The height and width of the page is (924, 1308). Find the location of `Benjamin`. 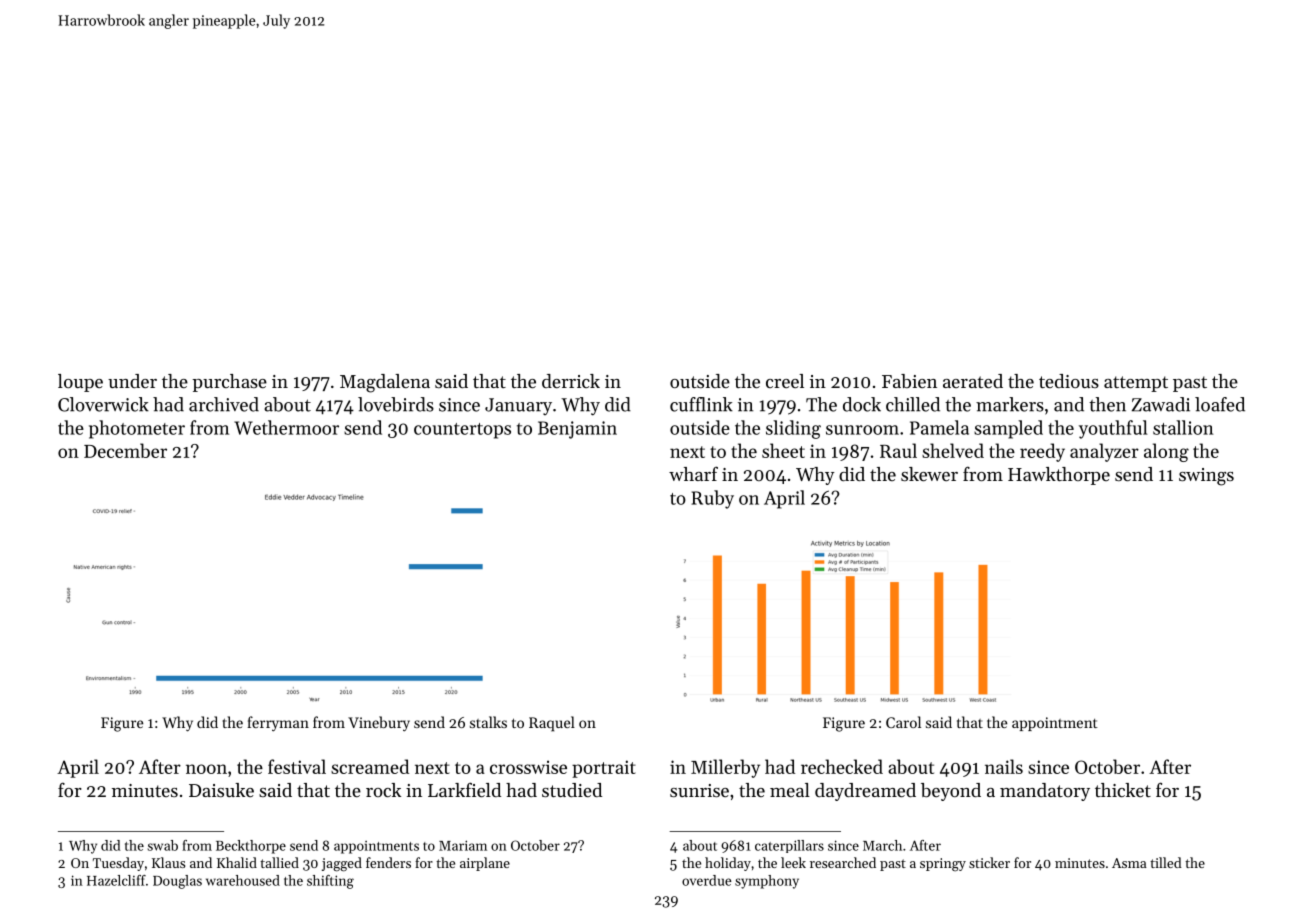

Benjamin is located at coordinates (577, 430).
